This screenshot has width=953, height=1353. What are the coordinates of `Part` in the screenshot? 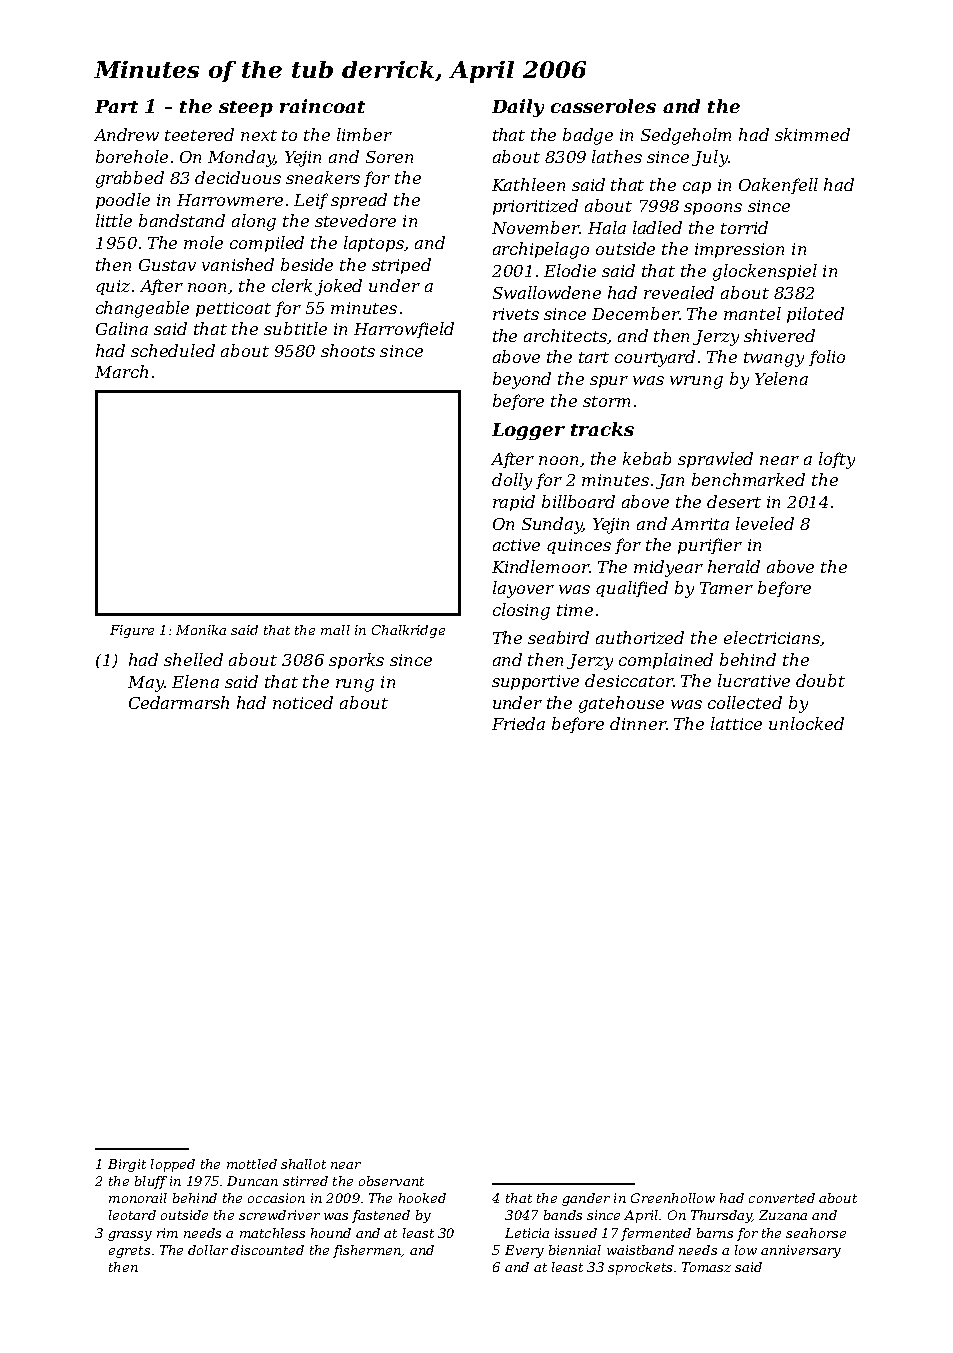 It's located at (116, 106).
